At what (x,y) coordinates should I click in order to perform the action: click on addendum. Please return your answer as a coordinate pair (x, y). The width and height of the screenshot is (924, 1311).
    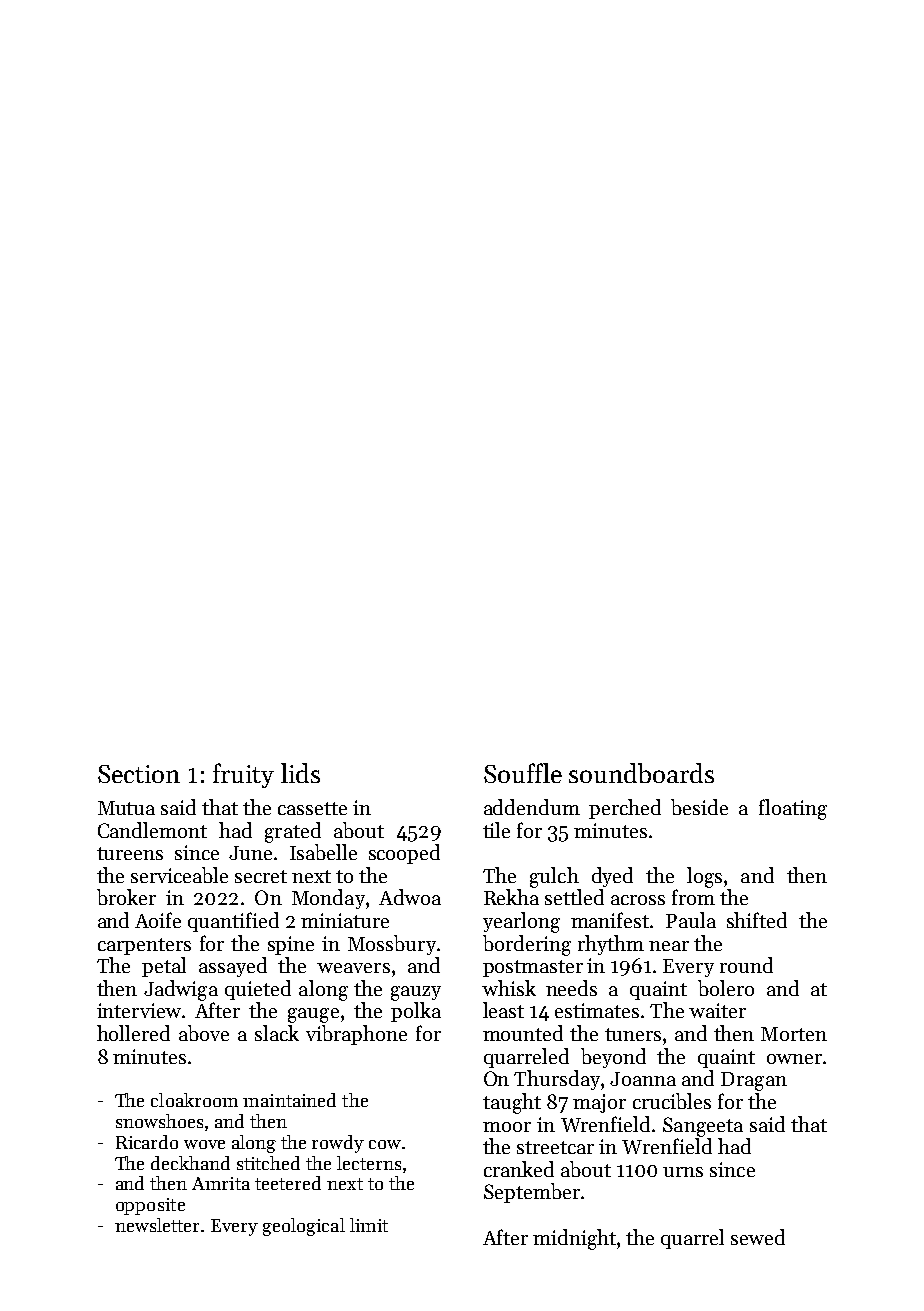
    Looking at the image, I should click on (532, 807).
